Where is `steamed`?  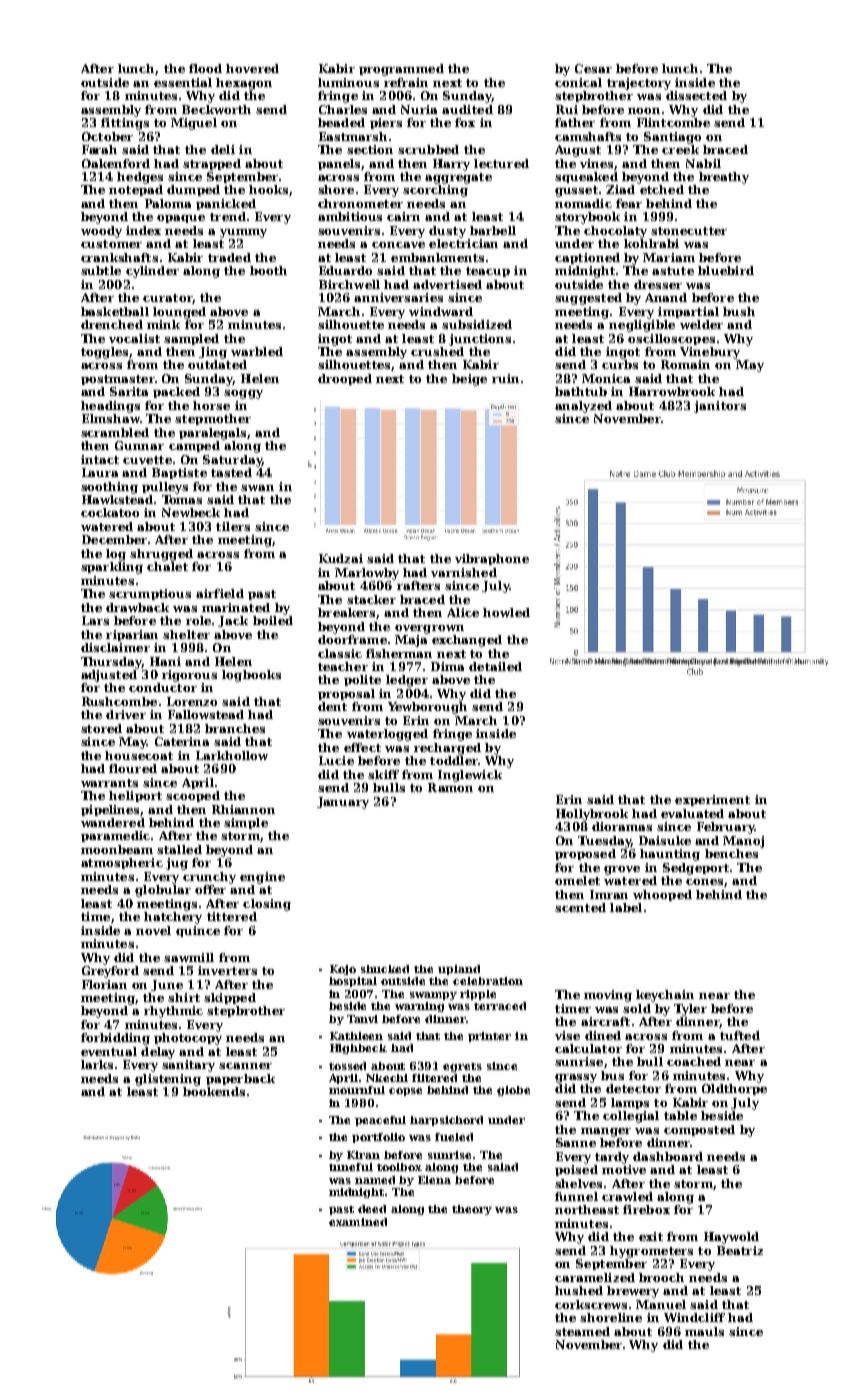 steamed is located at coordinates (582, 1331).
